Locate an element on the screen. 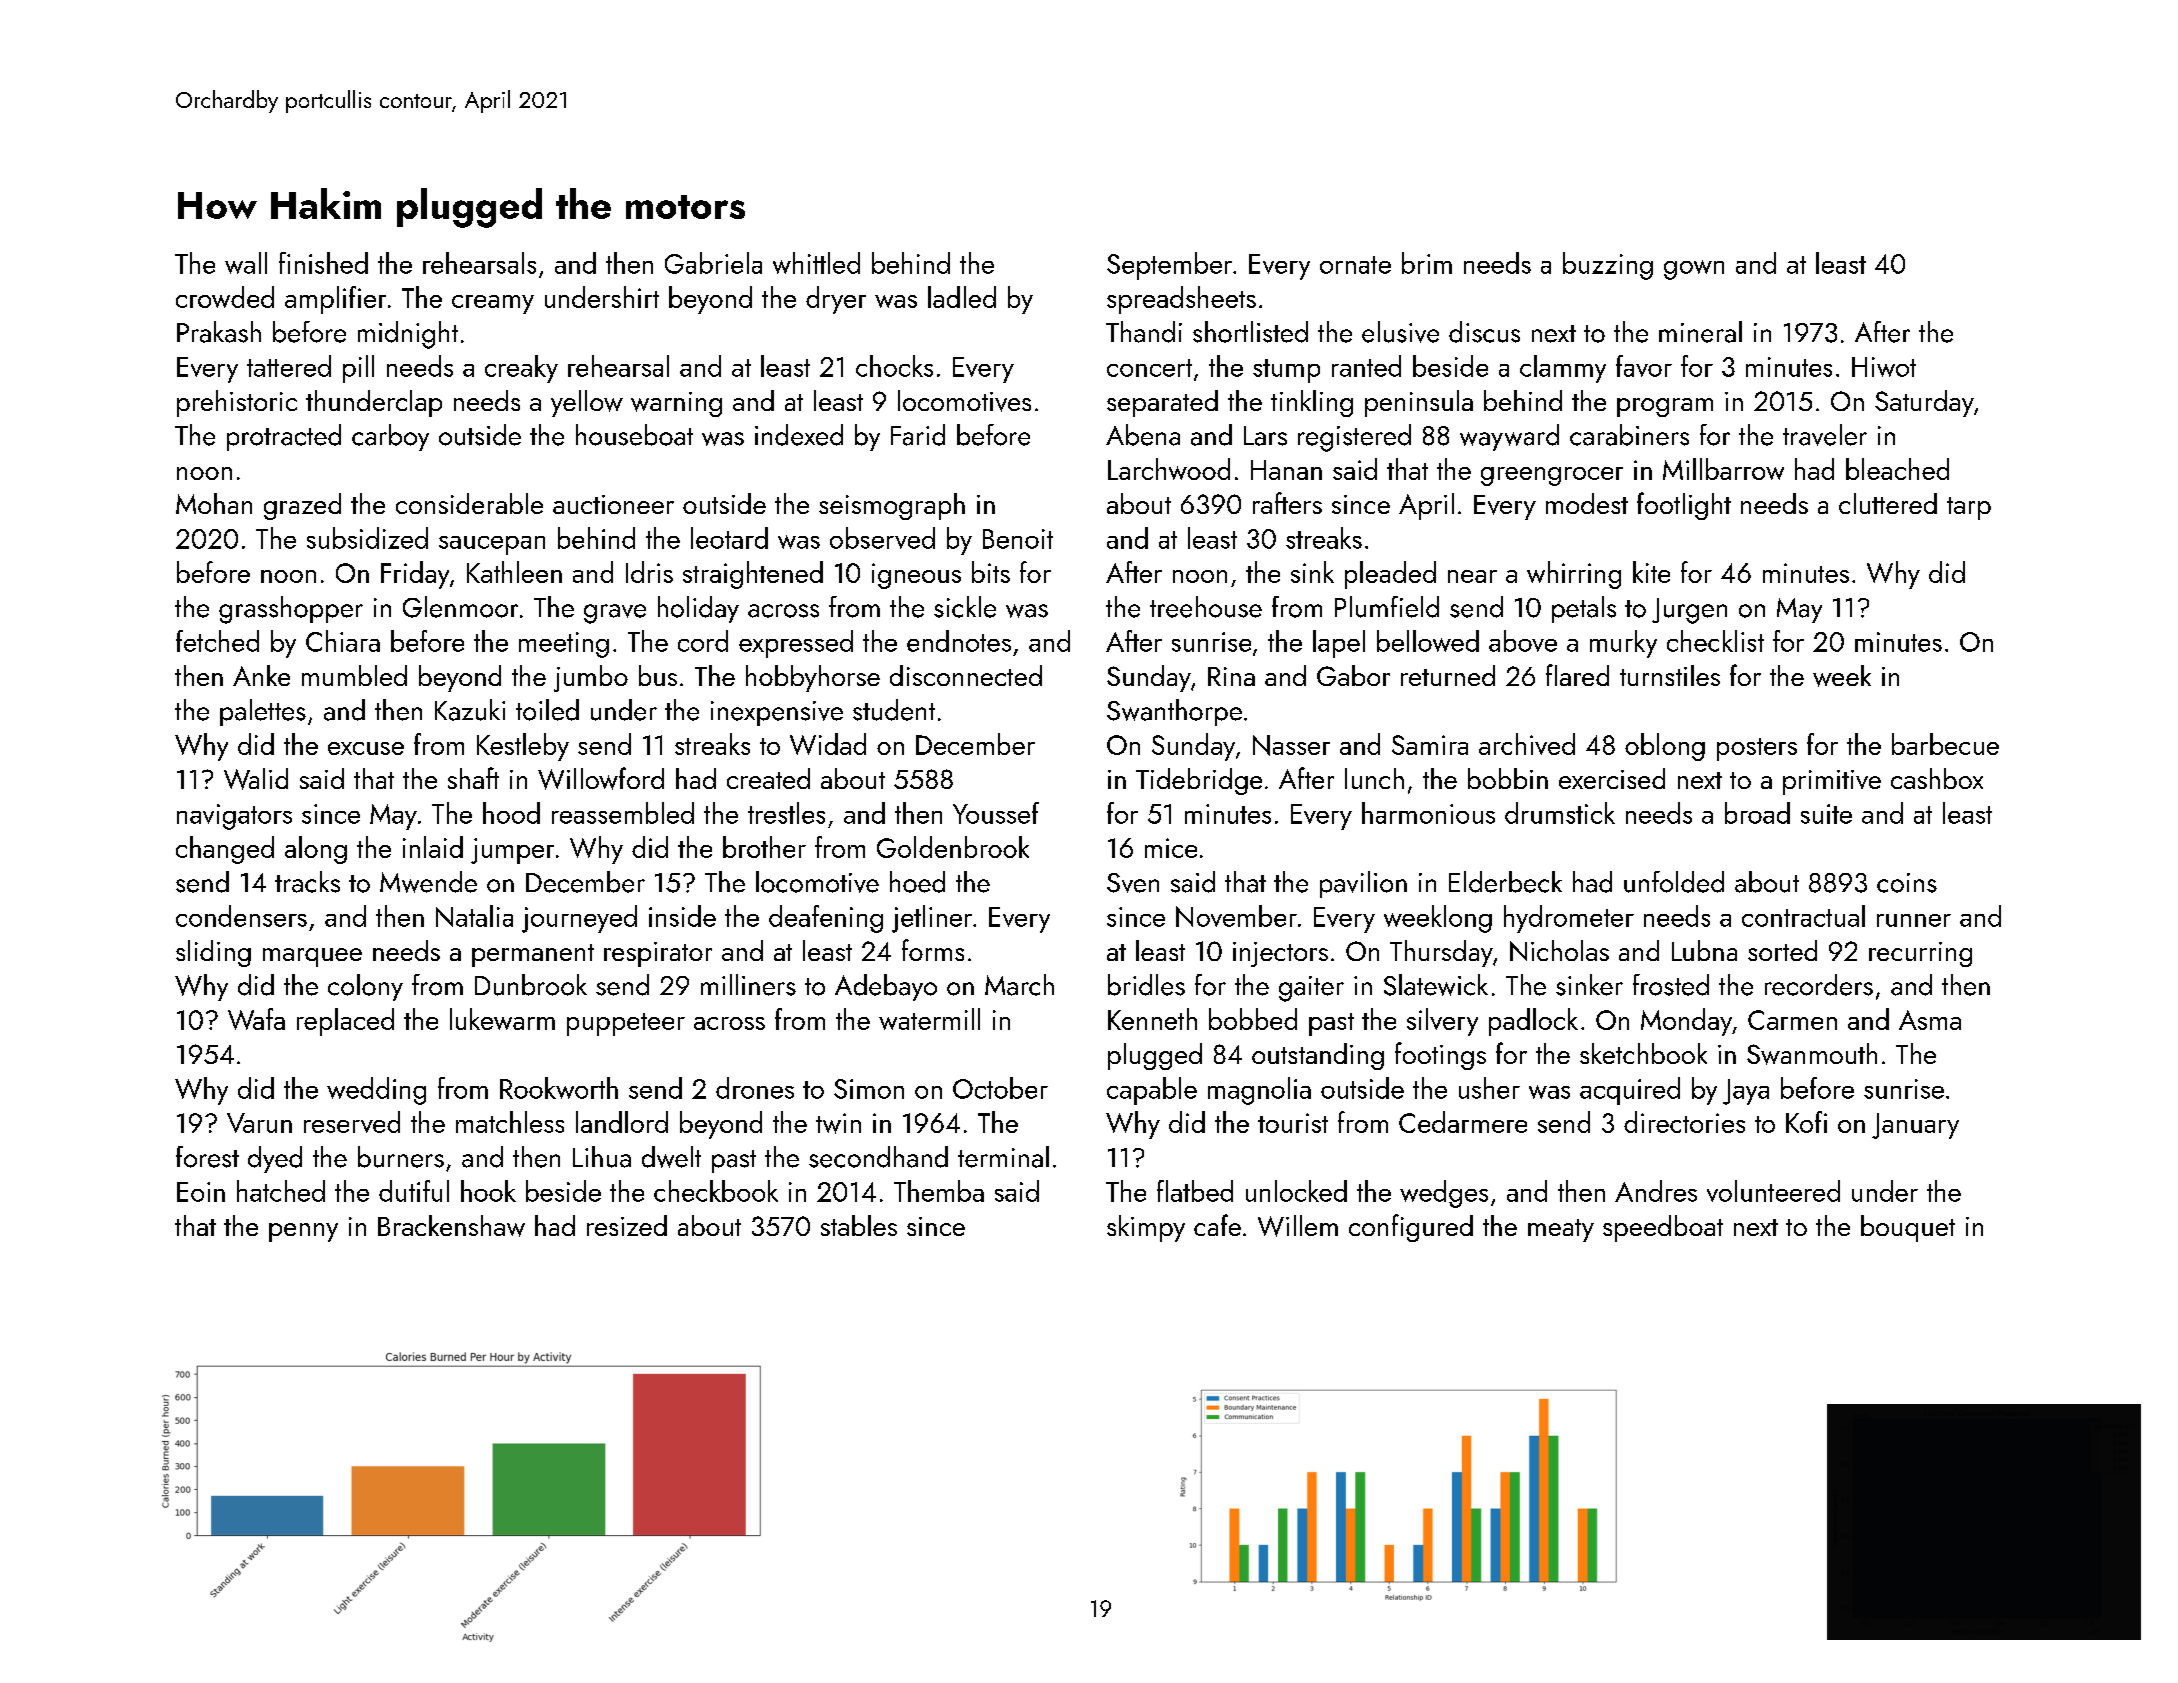  fetched is located at coordinates (217, 641).
